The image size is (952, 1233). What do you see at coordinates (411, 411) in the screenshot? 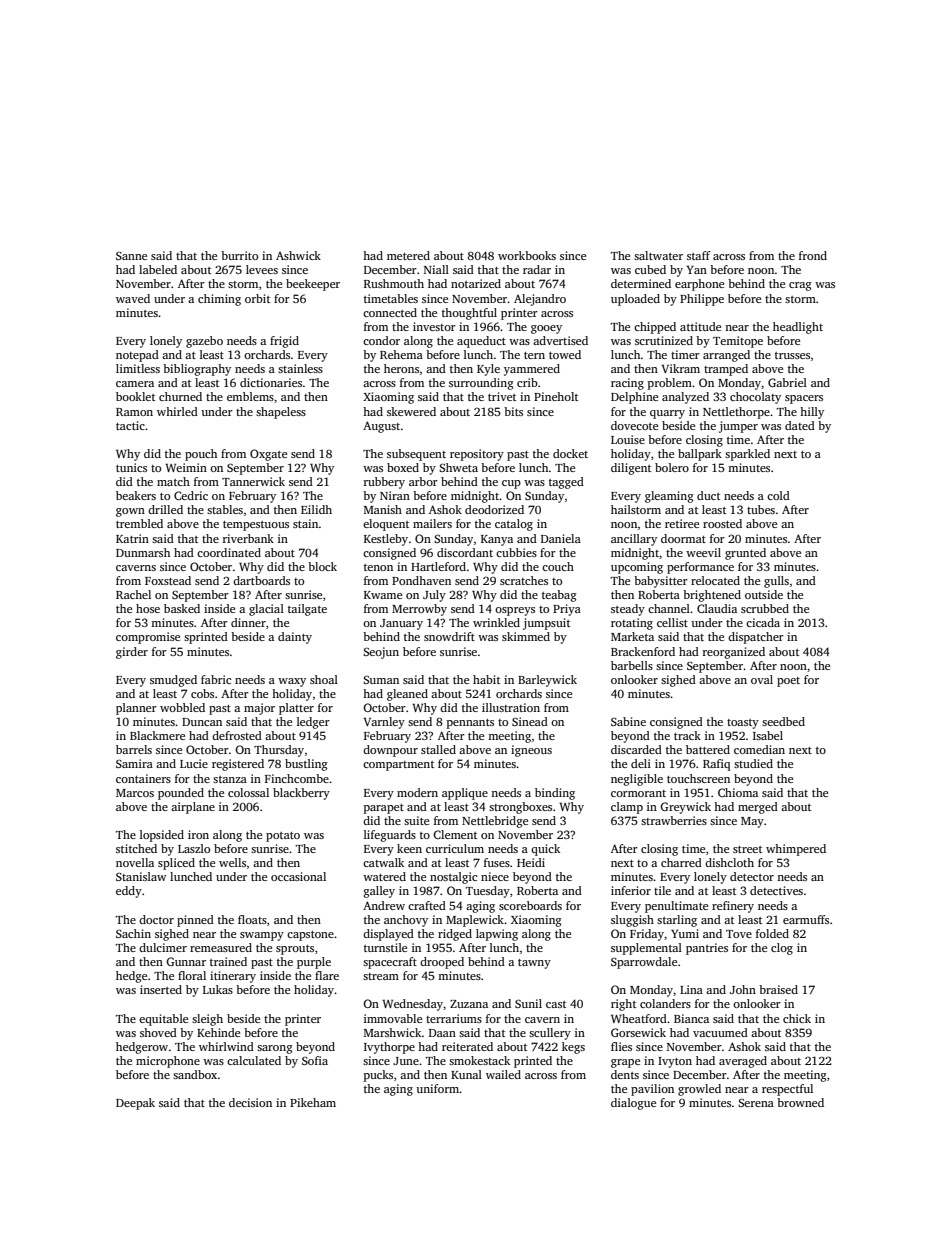
I see `skewered` at bounding box center [411, 411].
